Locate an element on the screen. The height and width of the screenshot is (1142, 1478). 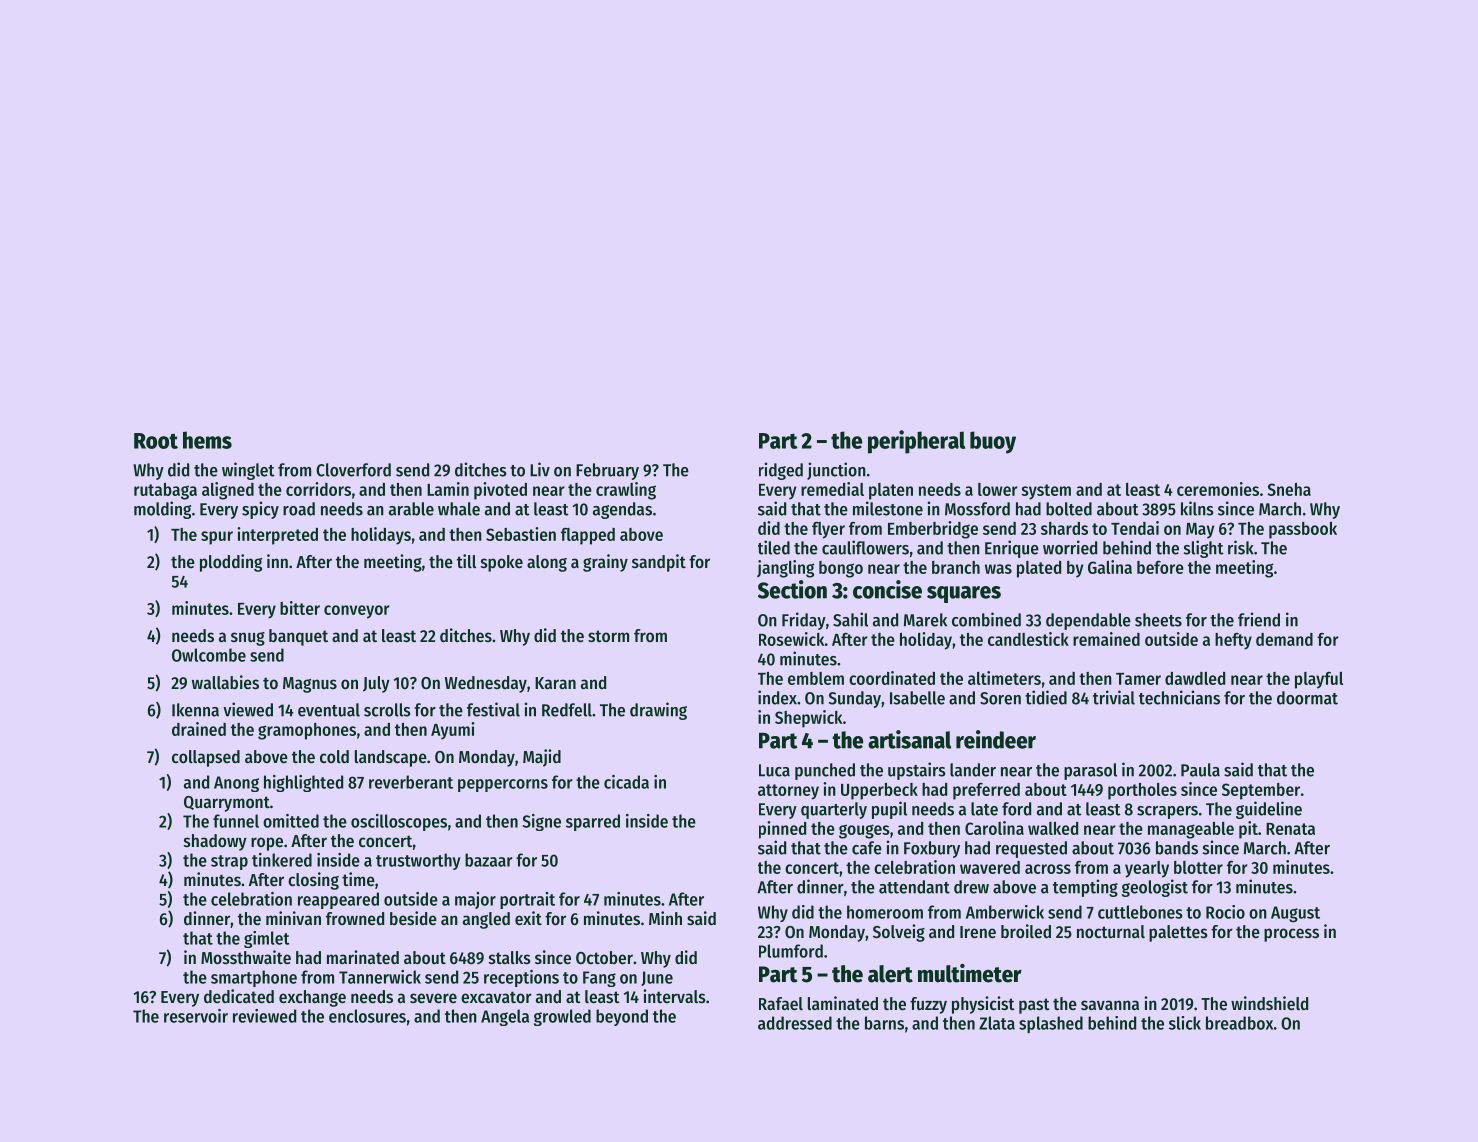
addressed is located at coordinates (795, 1023).
